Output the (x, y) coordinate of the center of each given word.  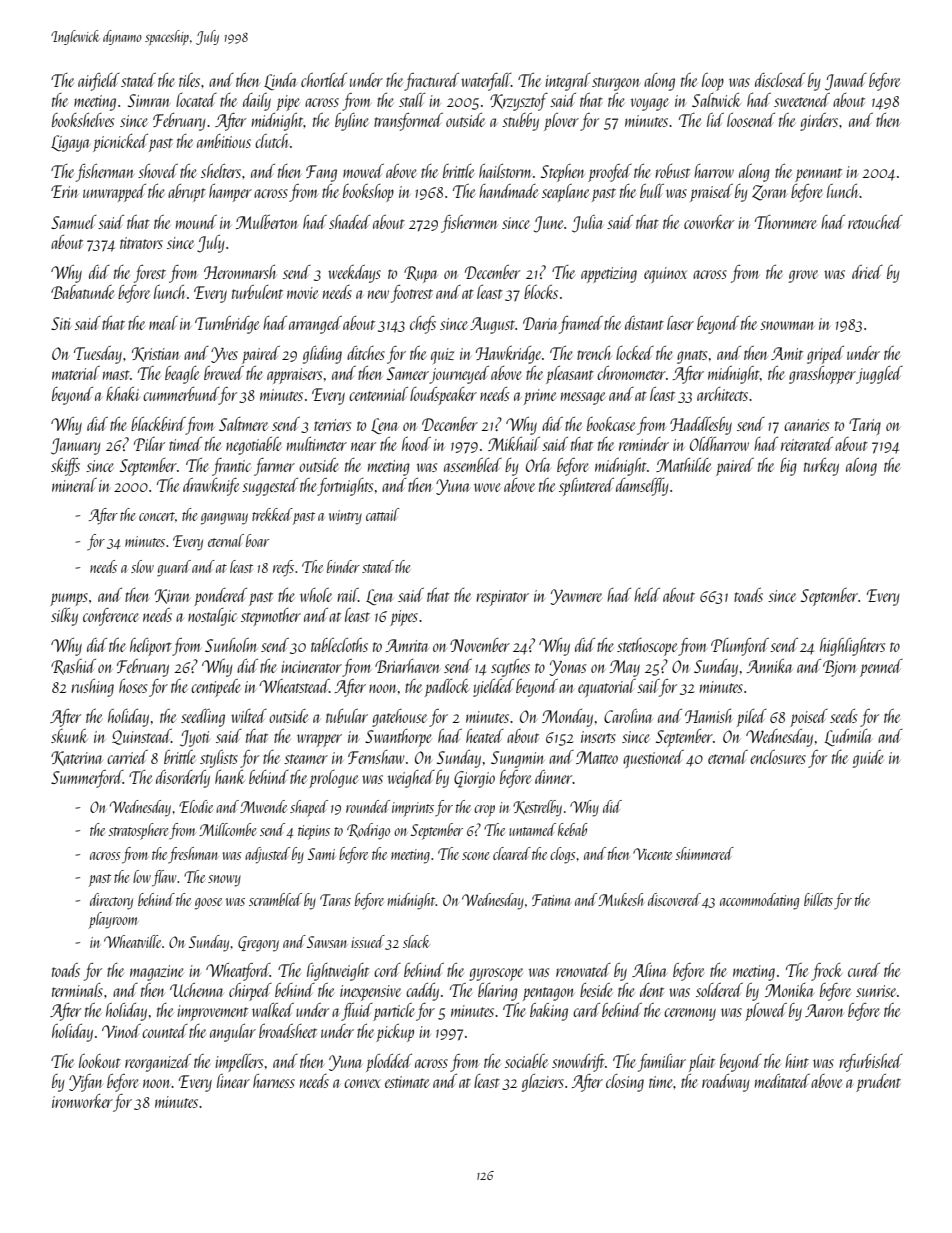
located (196, 100)
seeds (843, 716)
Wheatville (132, 941)
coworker (709, 222)
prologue (333, 779)
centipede (216, 688)
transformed (408, 122)
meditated (782, 1081)
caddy (422, 992)
